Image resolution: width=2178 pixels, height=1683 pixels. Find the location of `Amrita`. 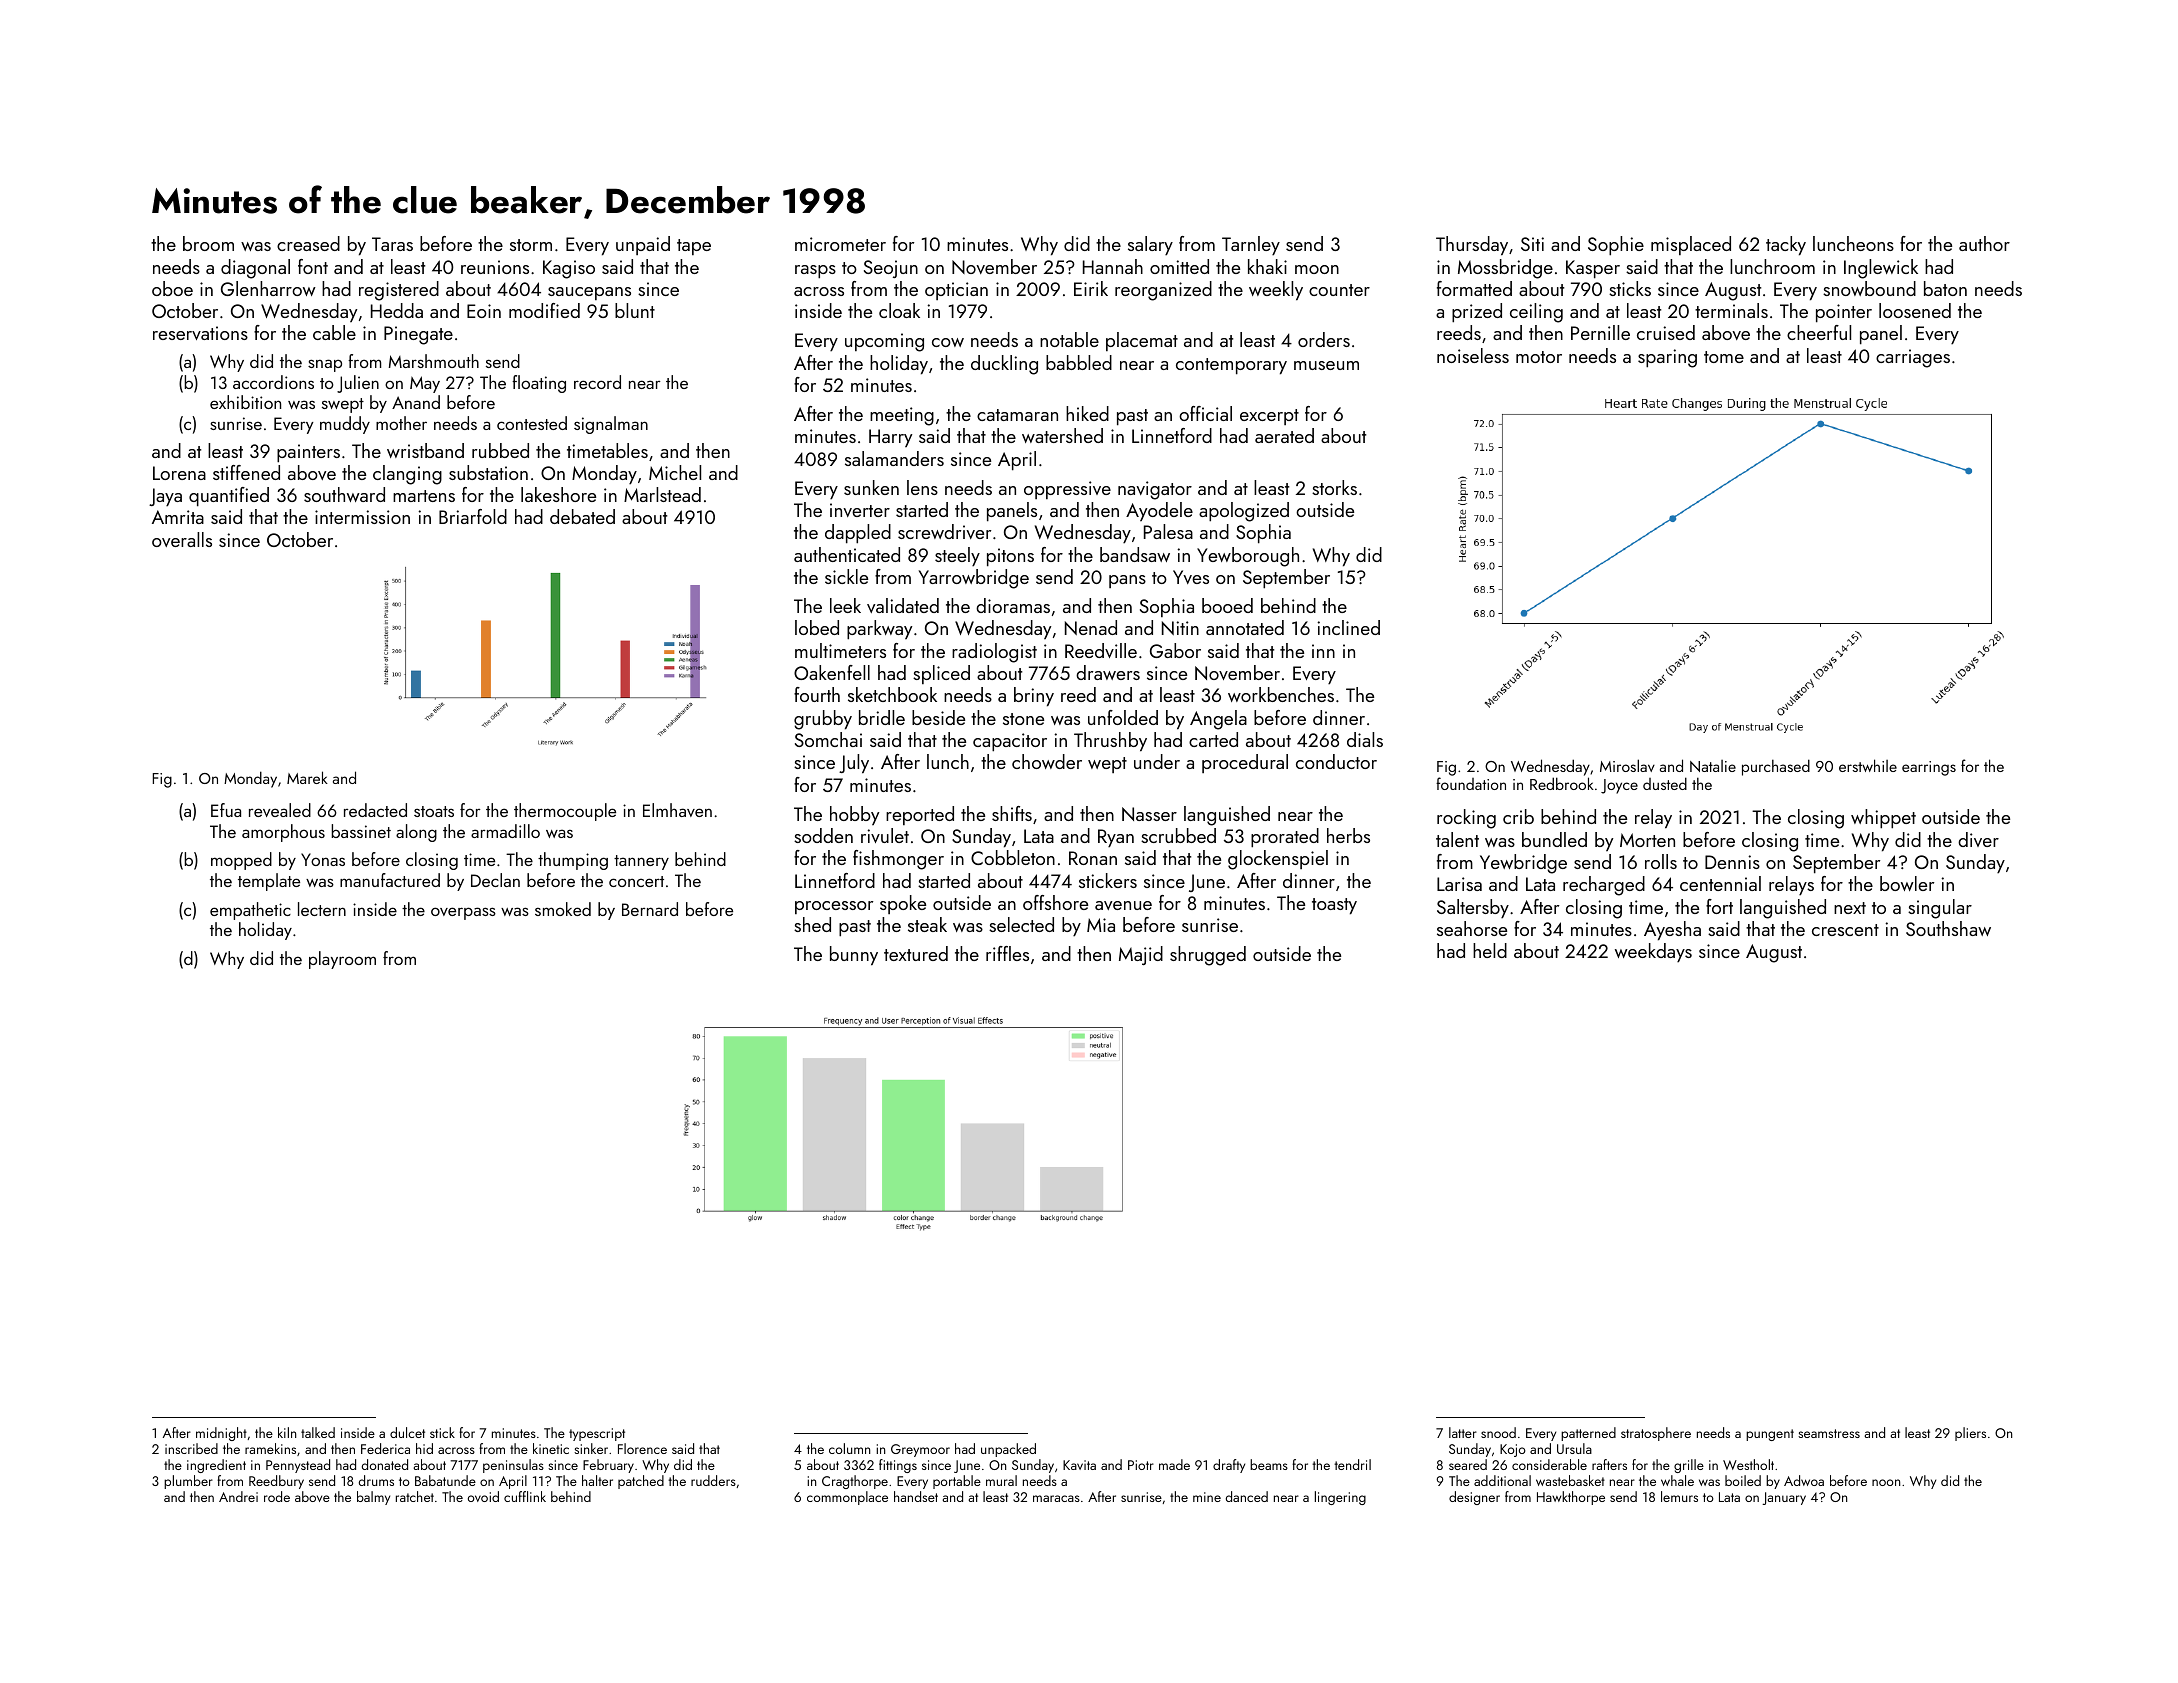

Amrita is located at coordinates (178, 517).
